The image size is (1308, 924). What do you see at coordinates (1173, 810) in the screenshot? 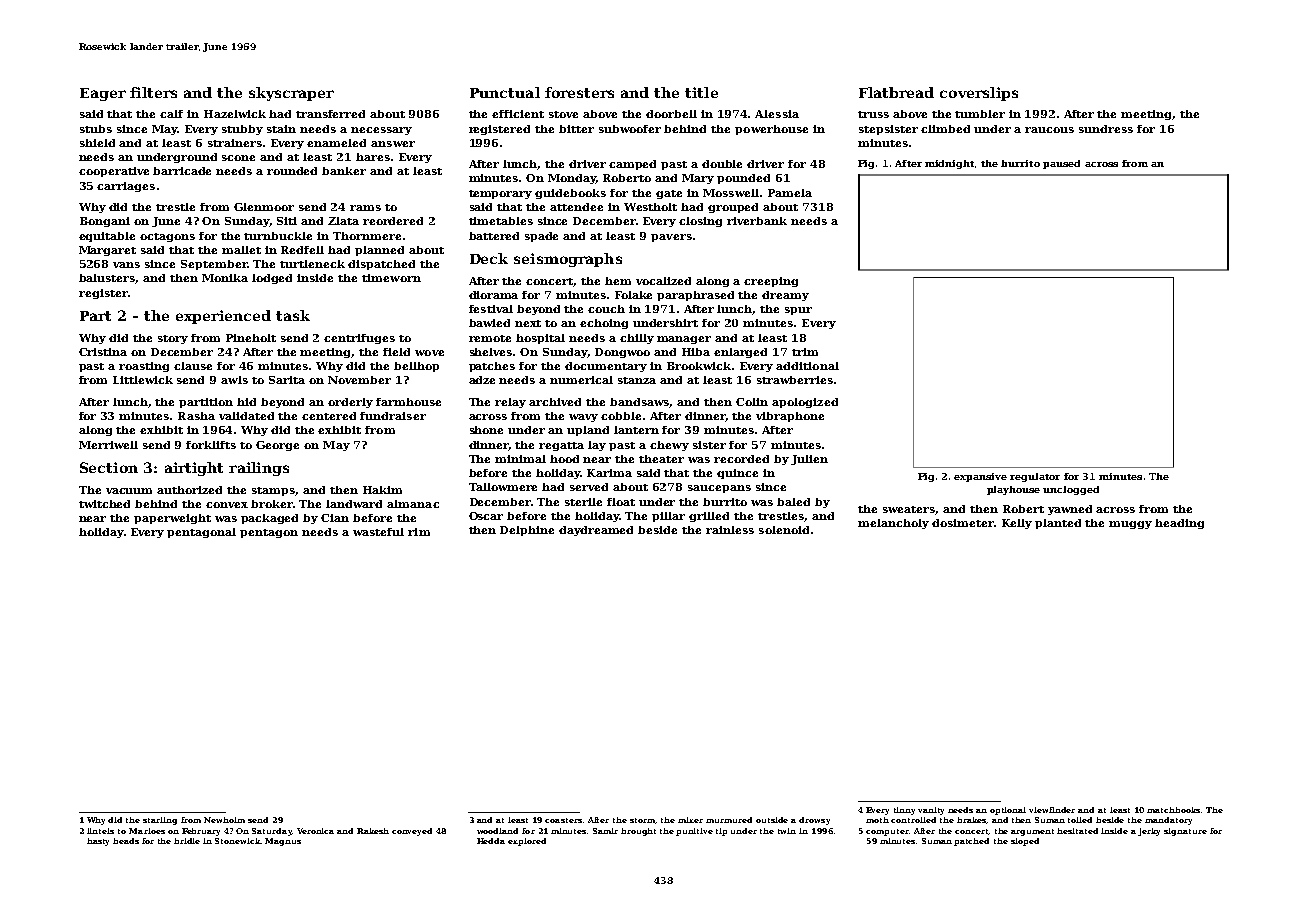
I see `matchbooks` at bounding box center [1173, 810].
